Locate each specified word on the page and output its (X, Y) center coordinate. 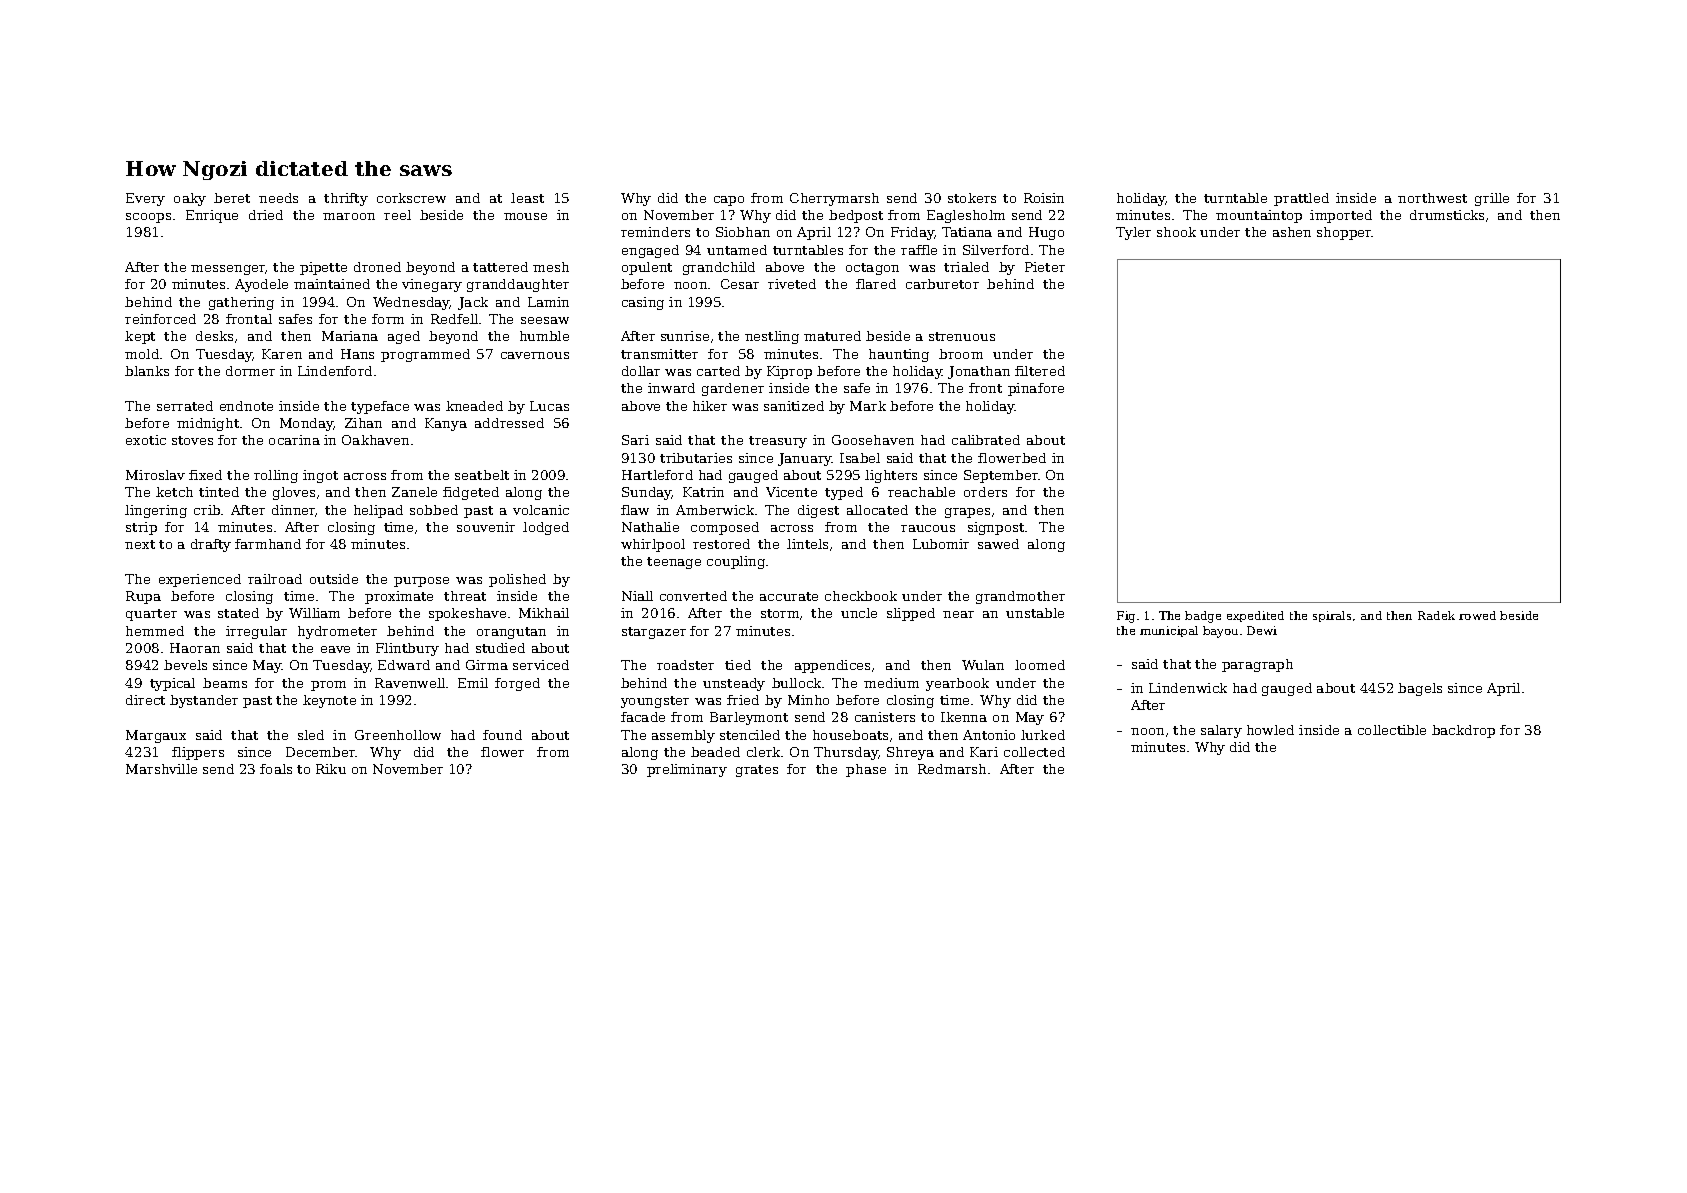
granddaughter (518, 285)
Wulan (983, 665)
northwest (1432, 198)
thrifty (346, 199)
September (1001, 476)
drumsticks (1447, 215)
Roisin (1044, 198)
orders (985, 492)
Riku (331, 769)
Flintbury (407, 649)
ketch (174, 492)
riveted (792, 284)
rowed (1477, 615)
